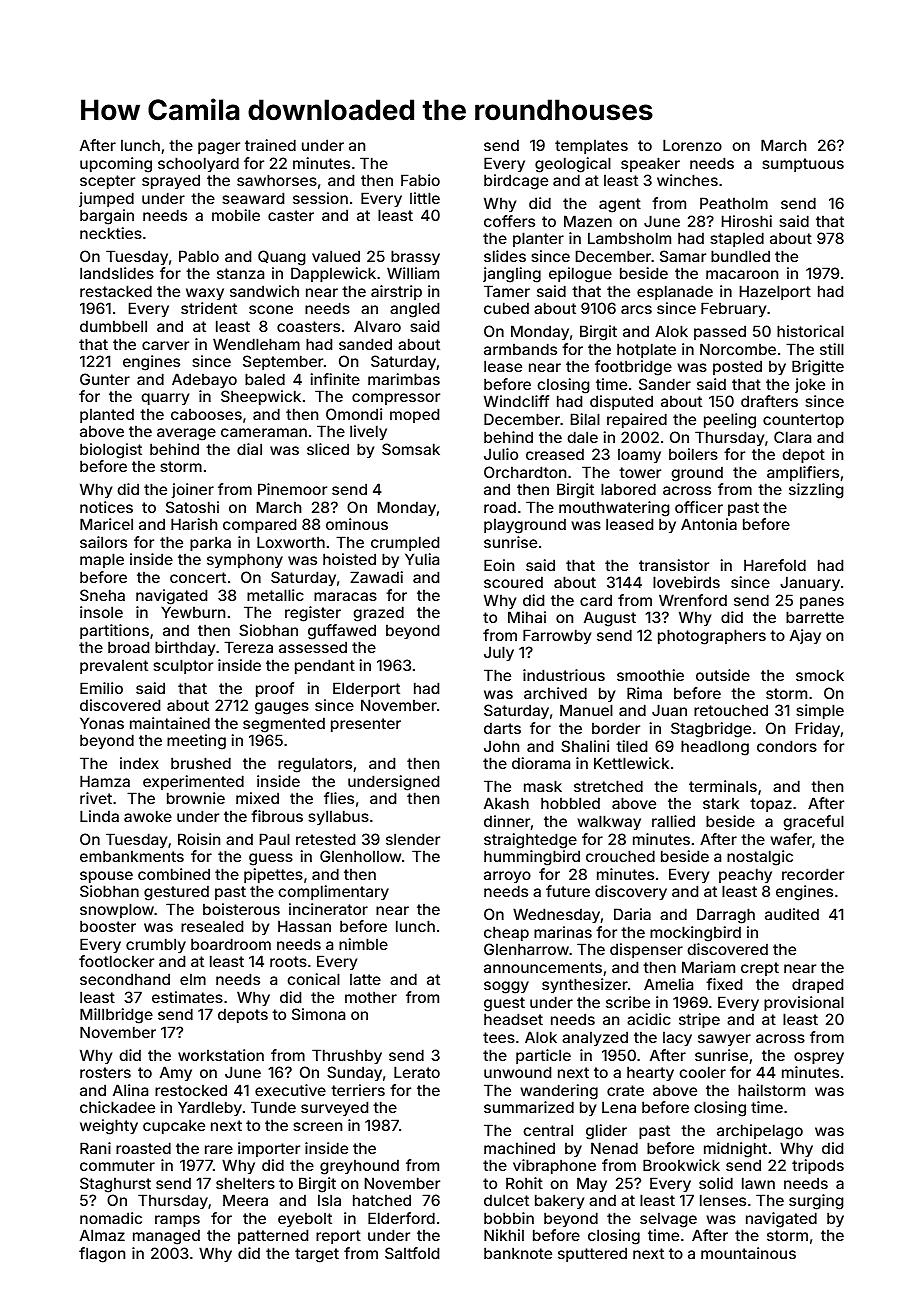 The width and height of the image is (924, 1308). Describe the element at coordinates (236, 215) in the image. I see `mobile` at that location.
